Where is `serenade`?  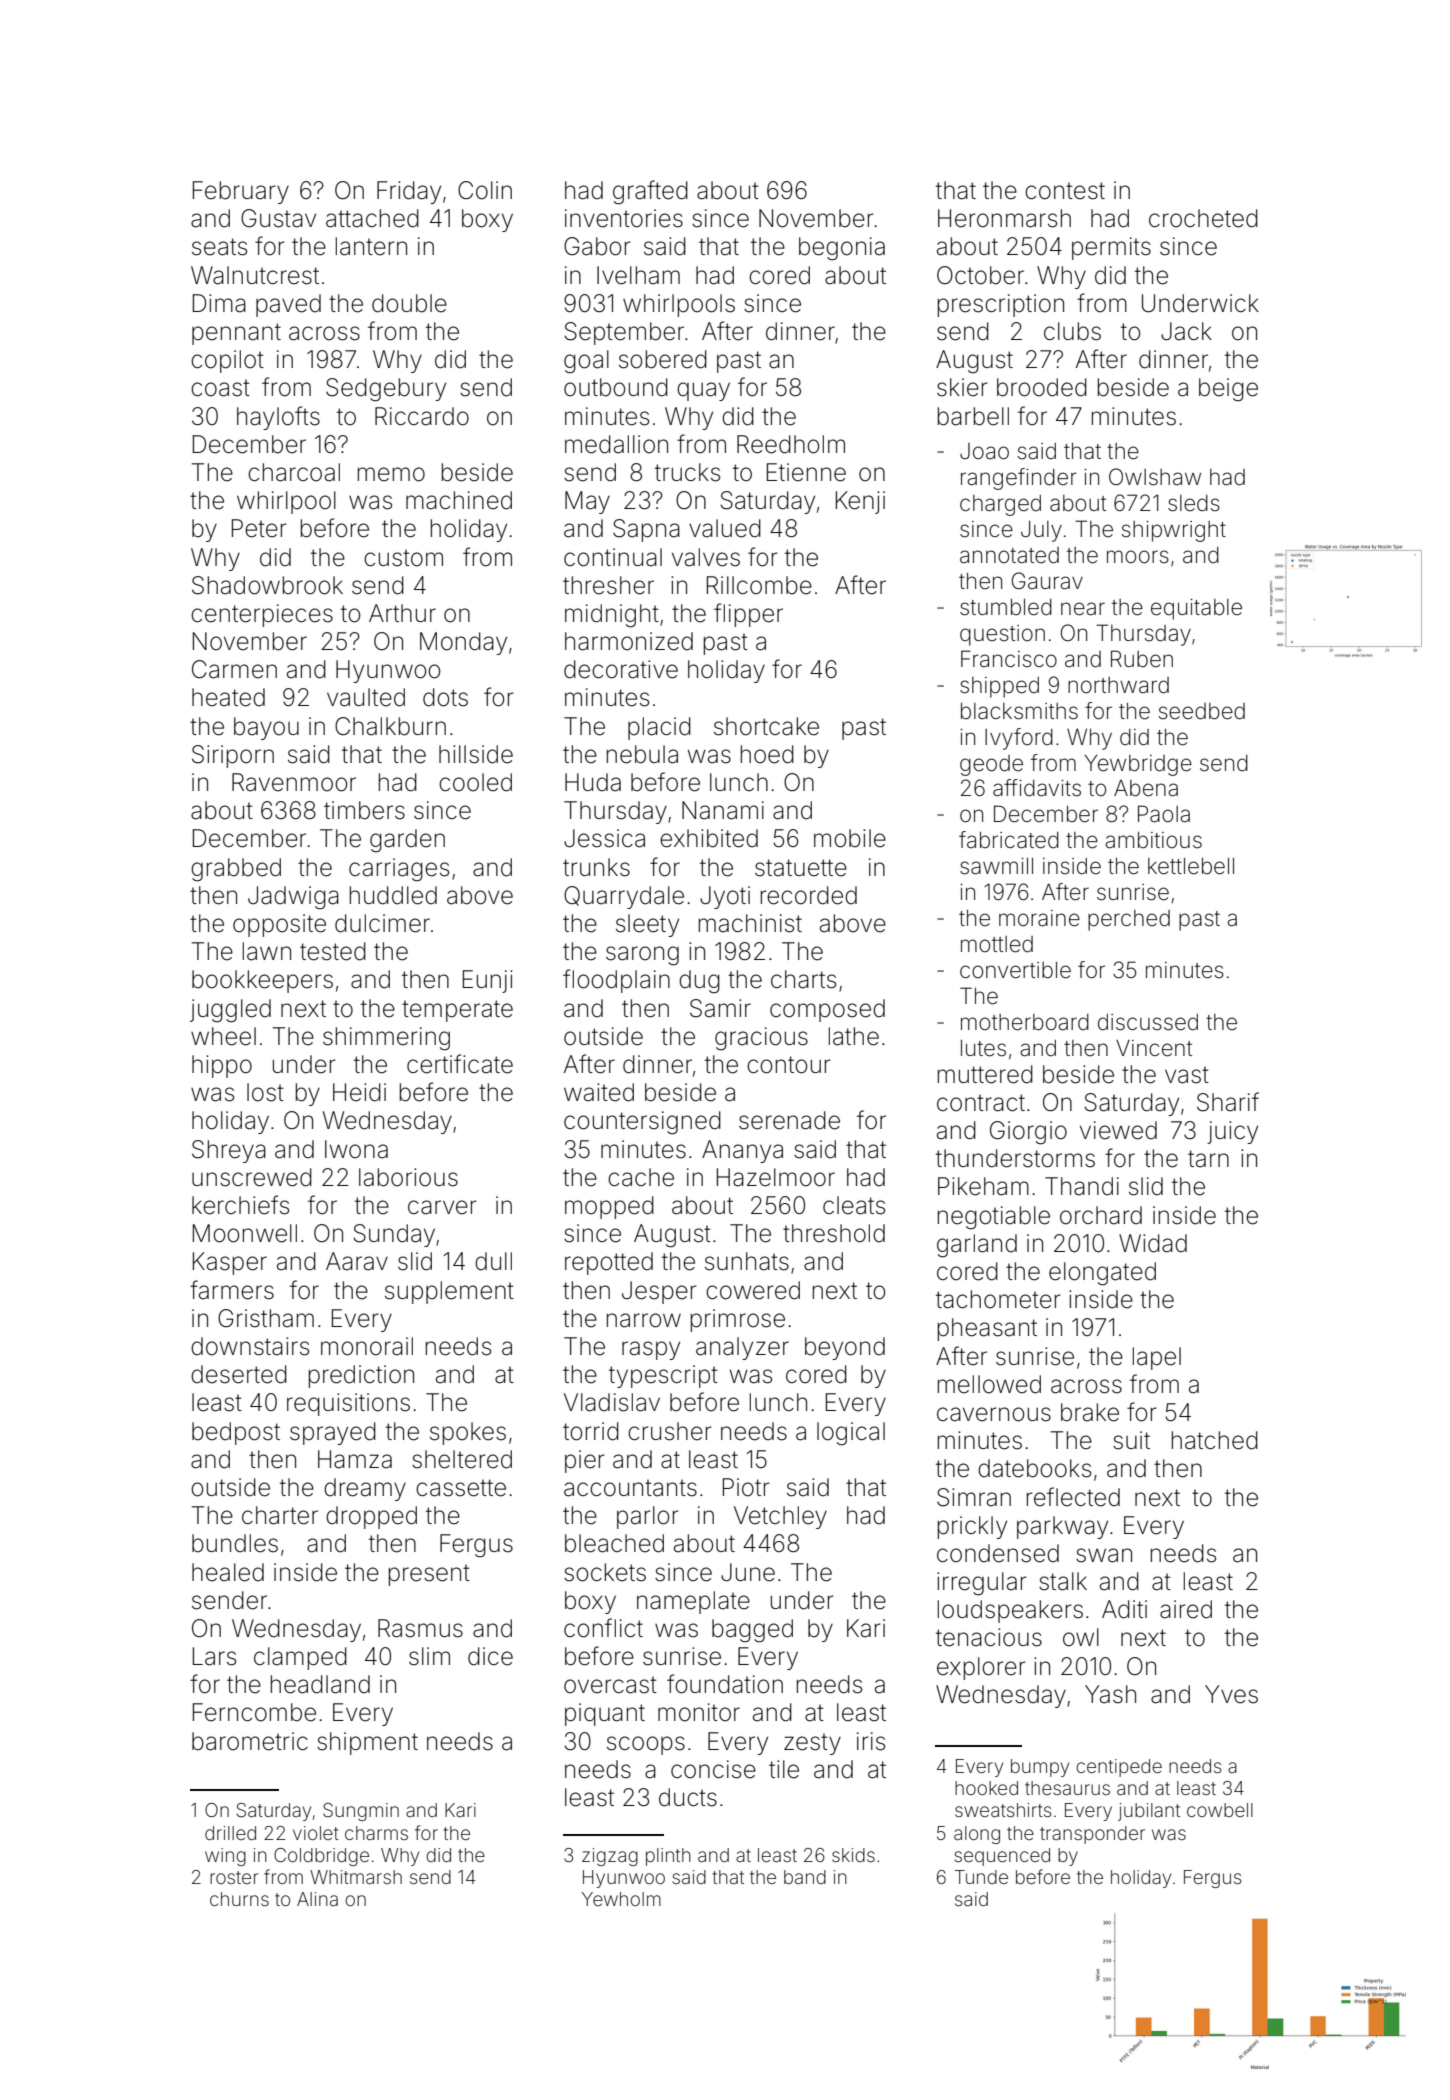 serenade is located at coordinates (789, 1120).
